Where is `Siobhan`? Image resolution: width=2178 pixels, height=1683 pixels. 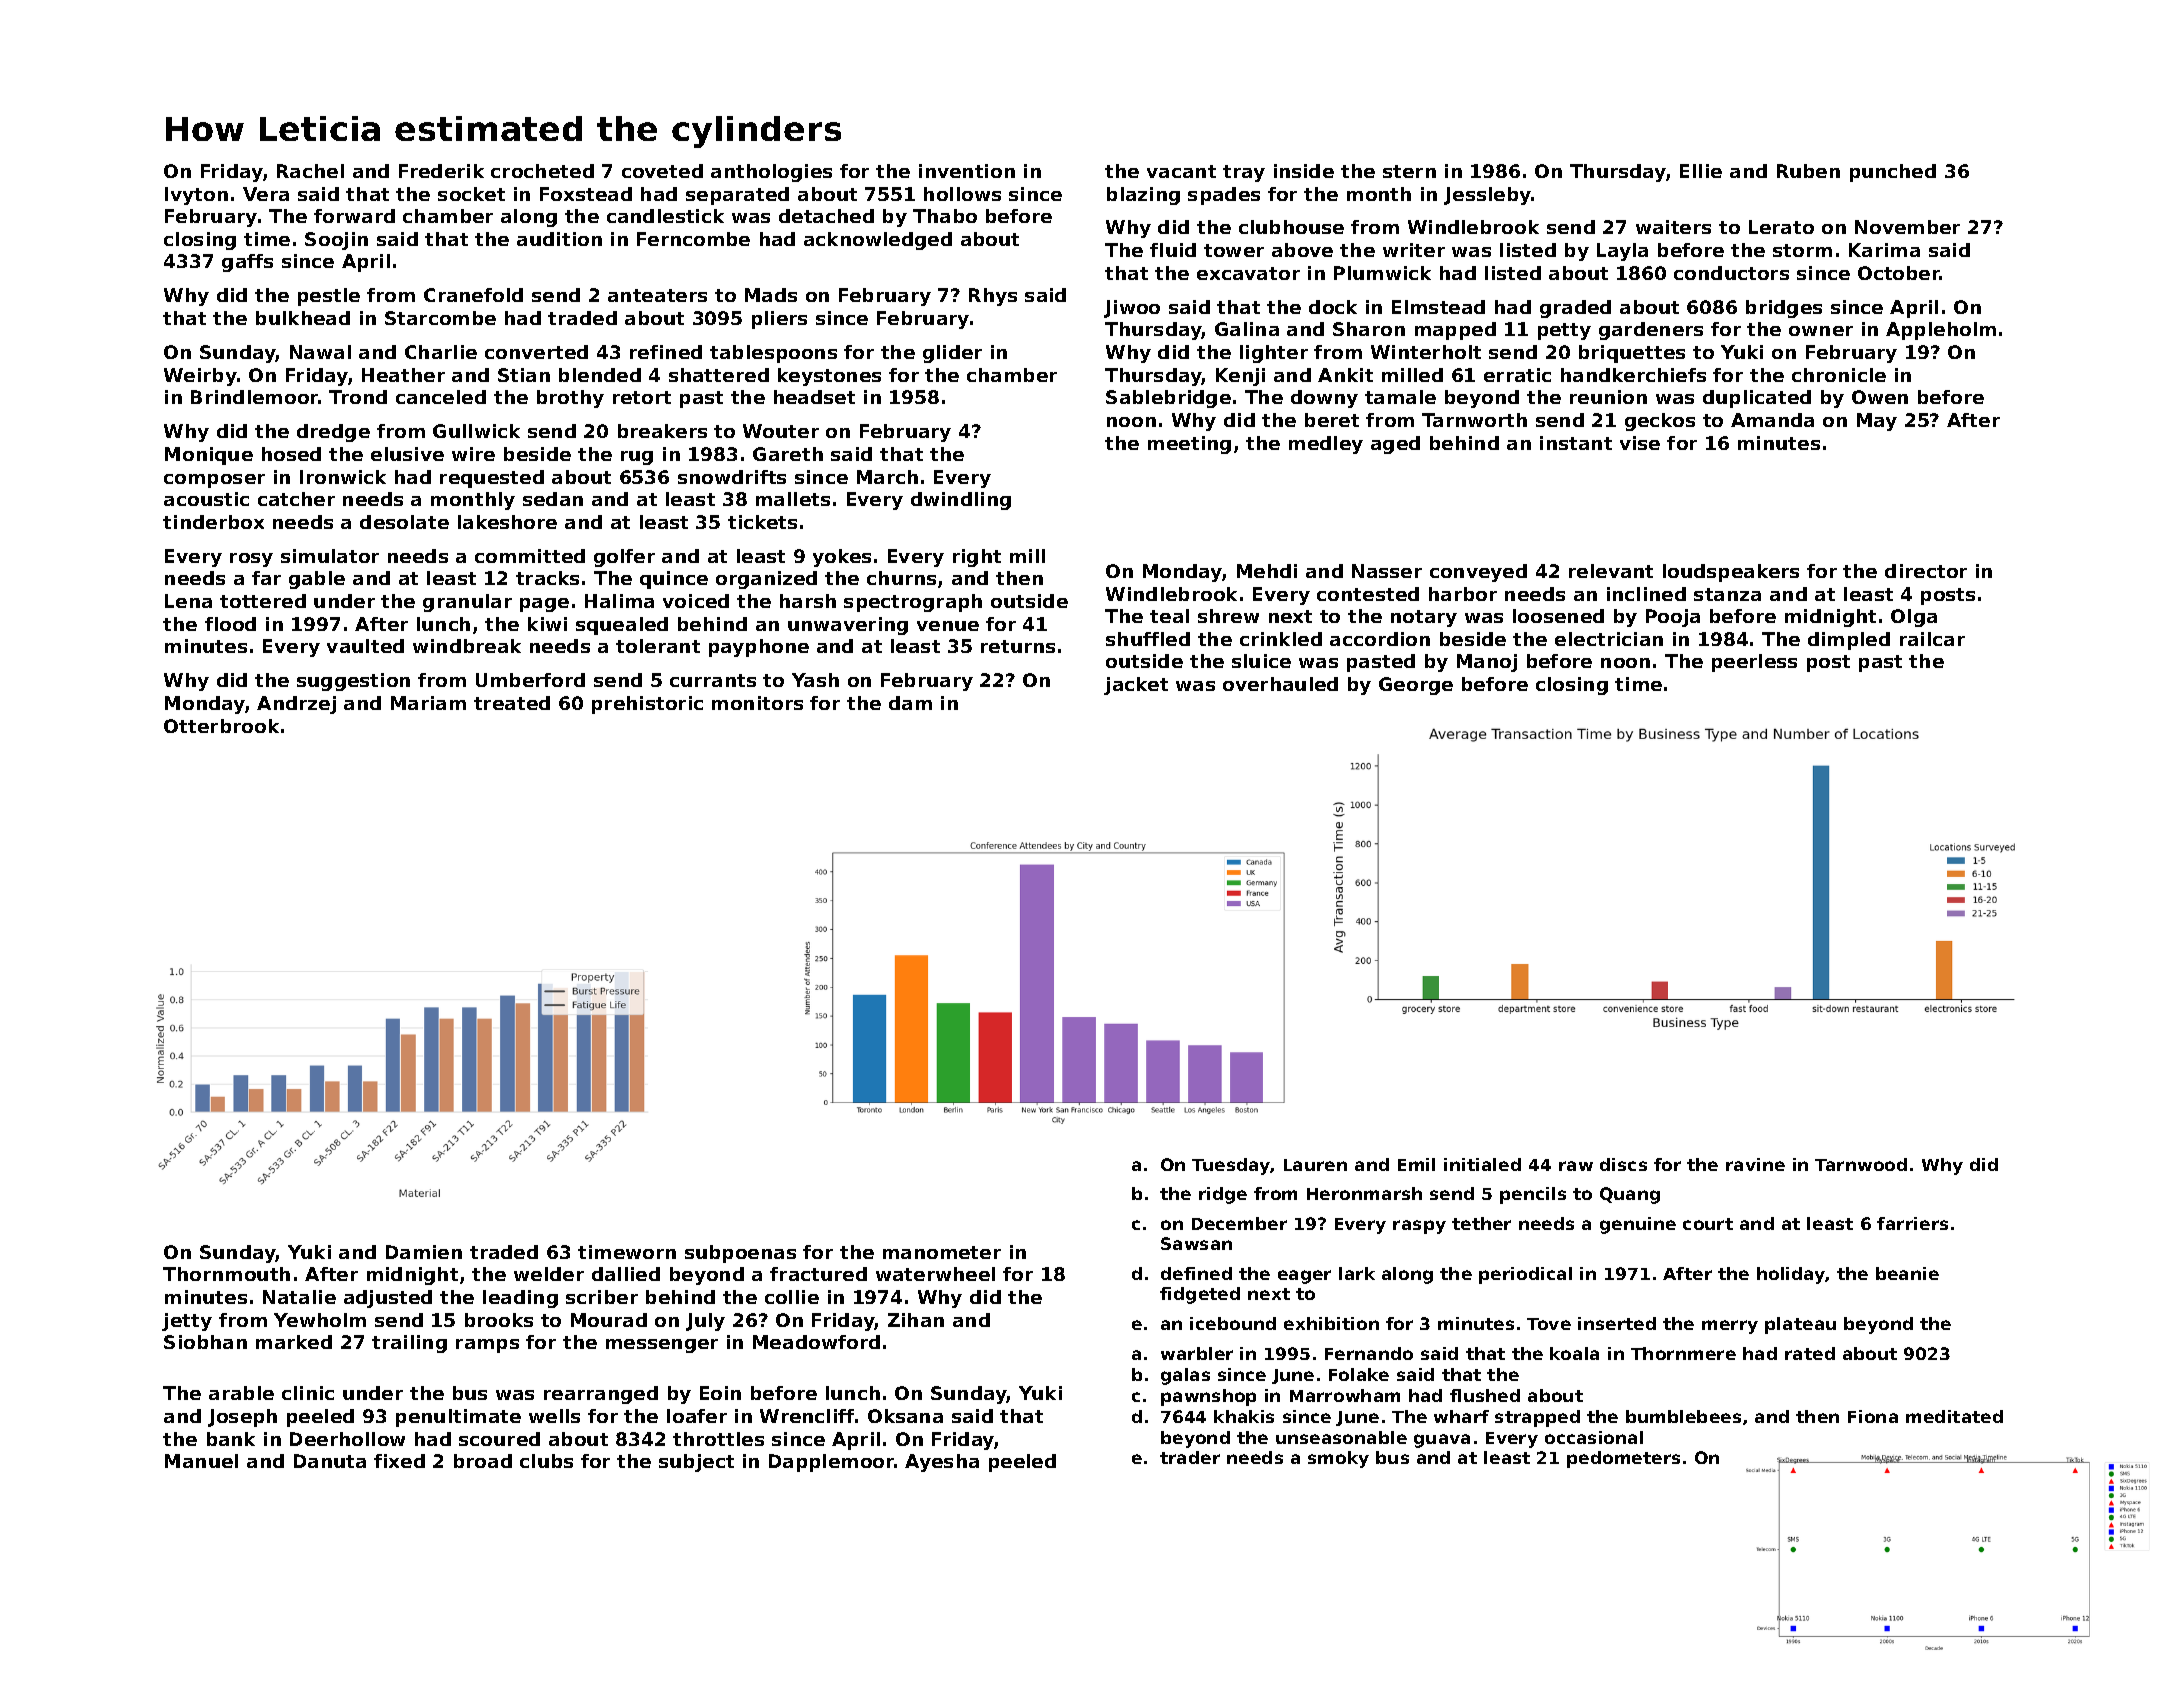 Siobhan is located at coordinates (205, 1342).
